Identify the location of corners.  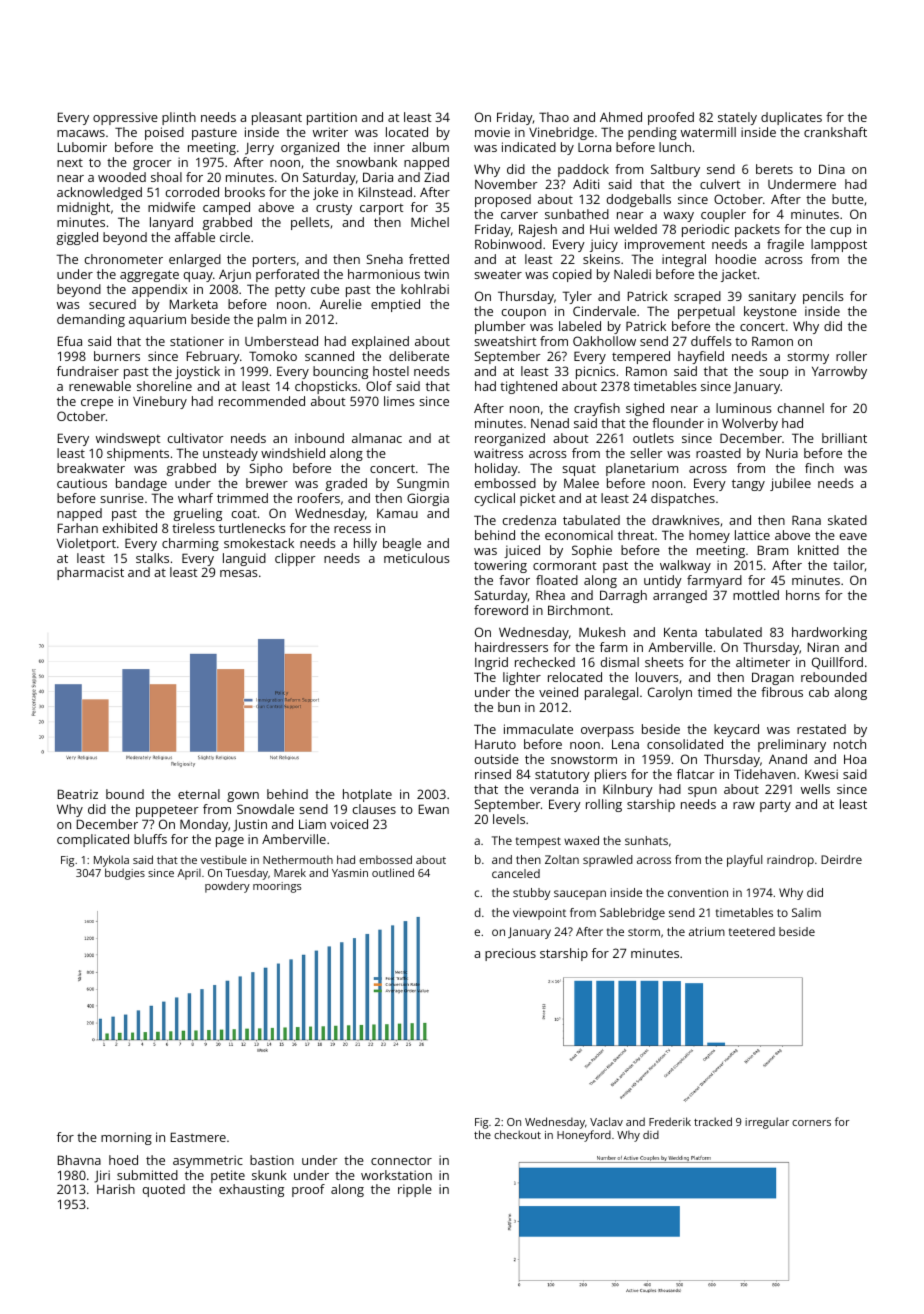
(811, 1123).
